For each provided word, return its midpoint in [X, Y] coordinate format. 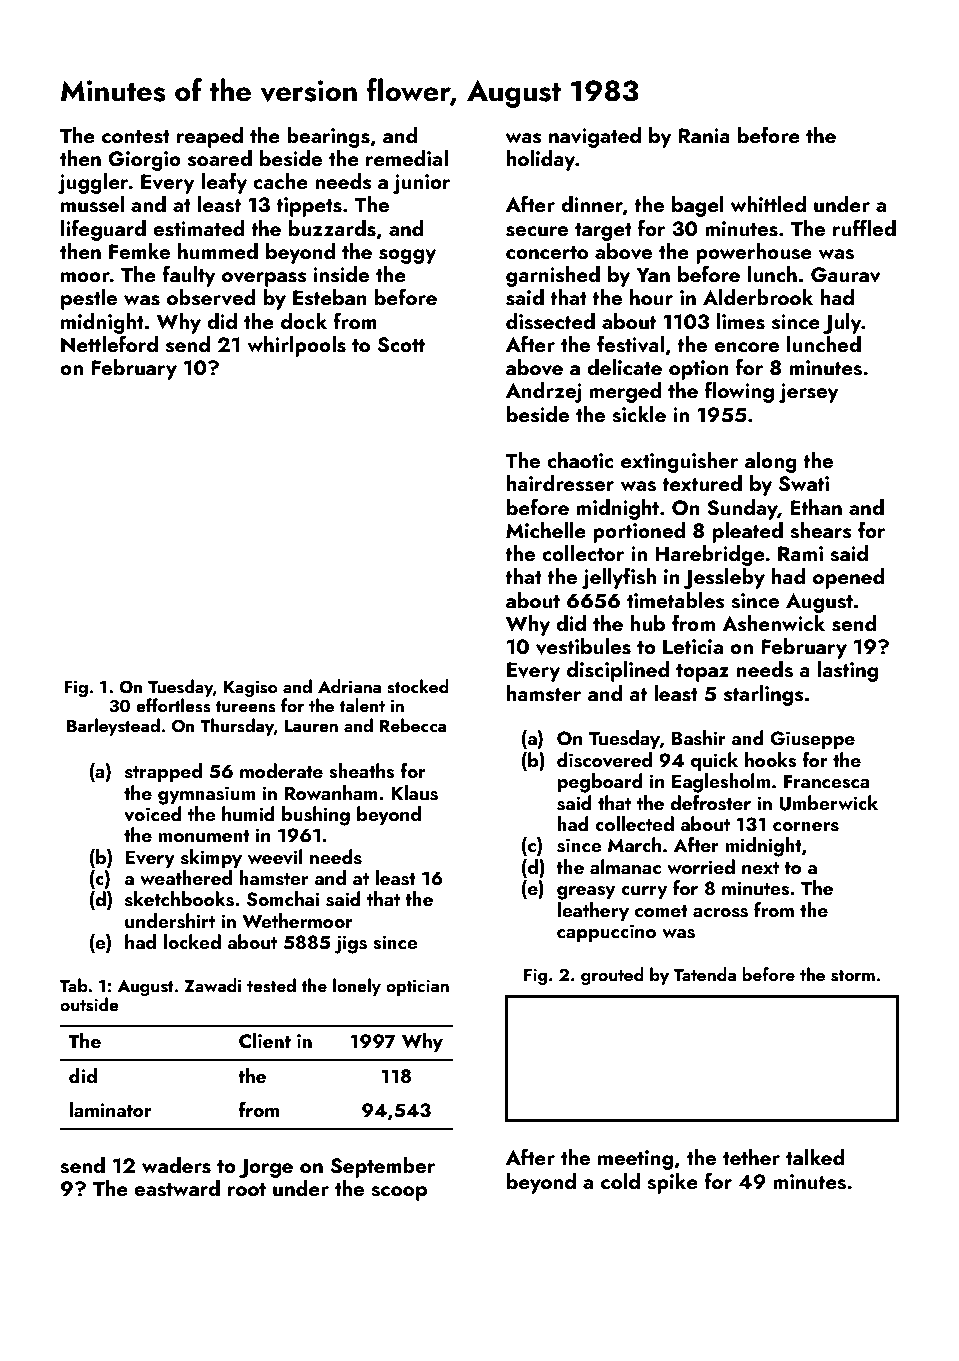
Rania [704, 135]
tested [271, 985]
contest [136, 137]
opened [849, 578]
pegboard [600, 783]
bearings [328, 137]
